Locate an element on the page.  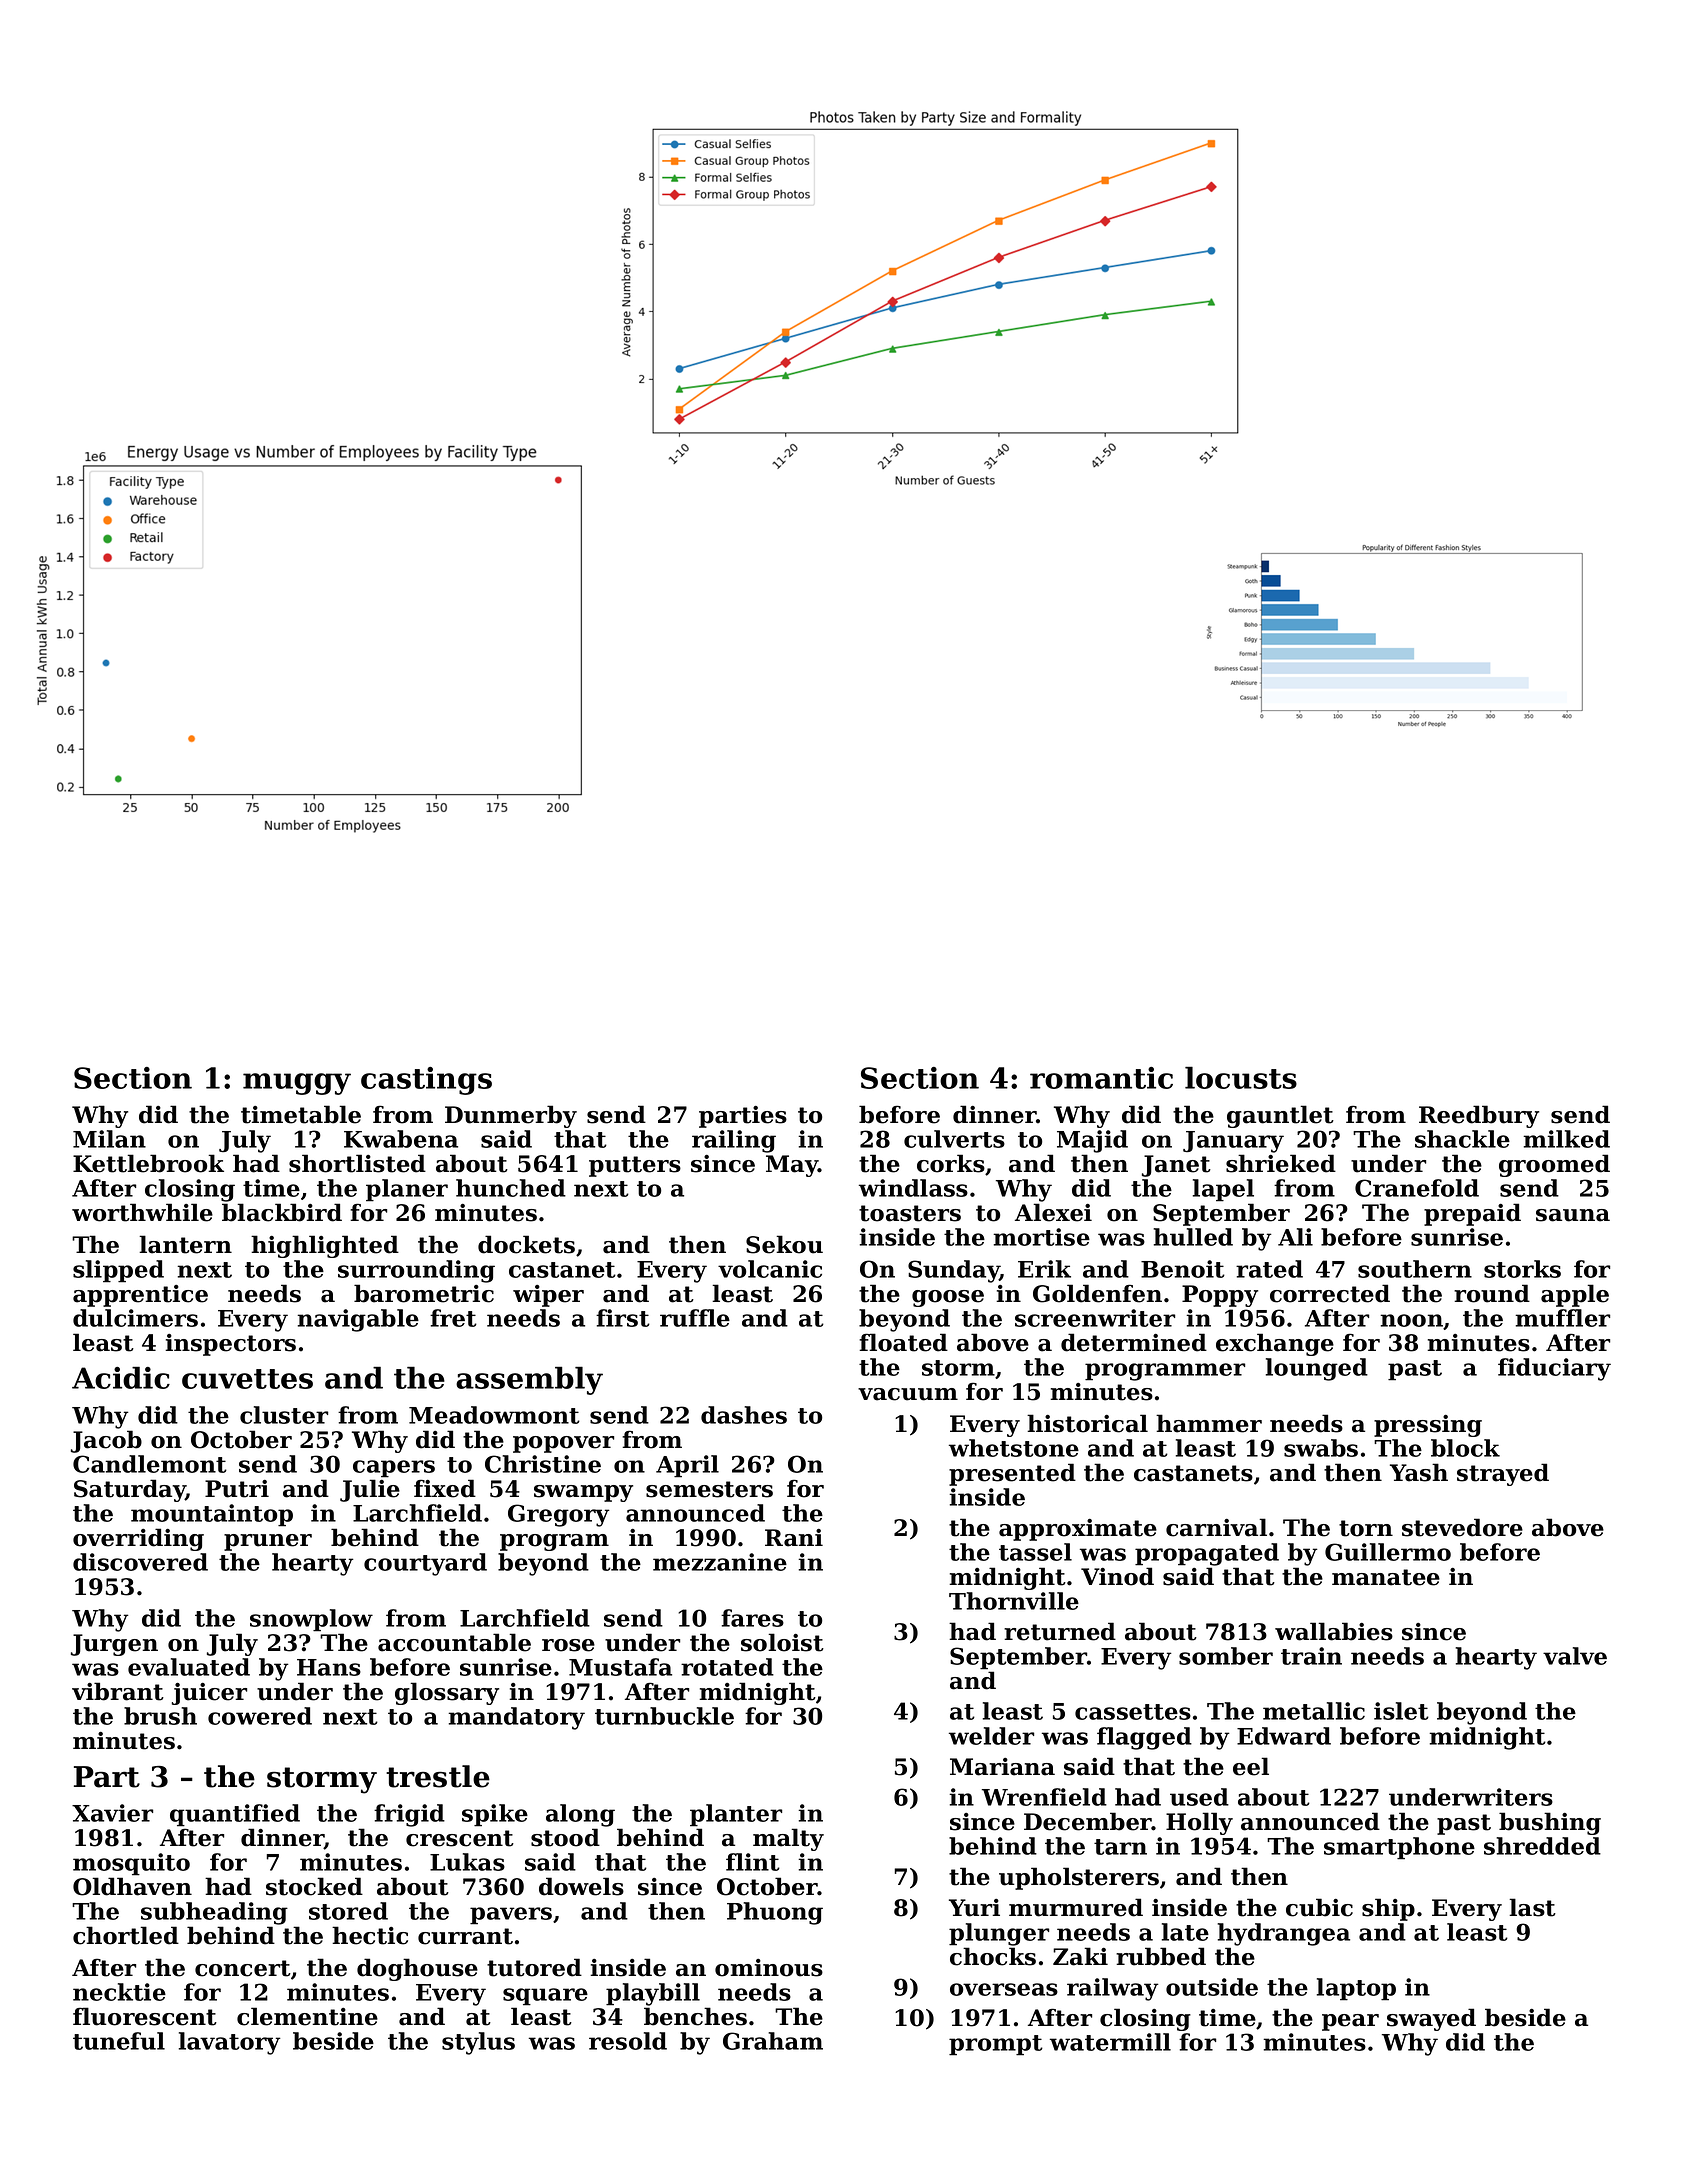
assembly is located at coordinates (529, 1380).
